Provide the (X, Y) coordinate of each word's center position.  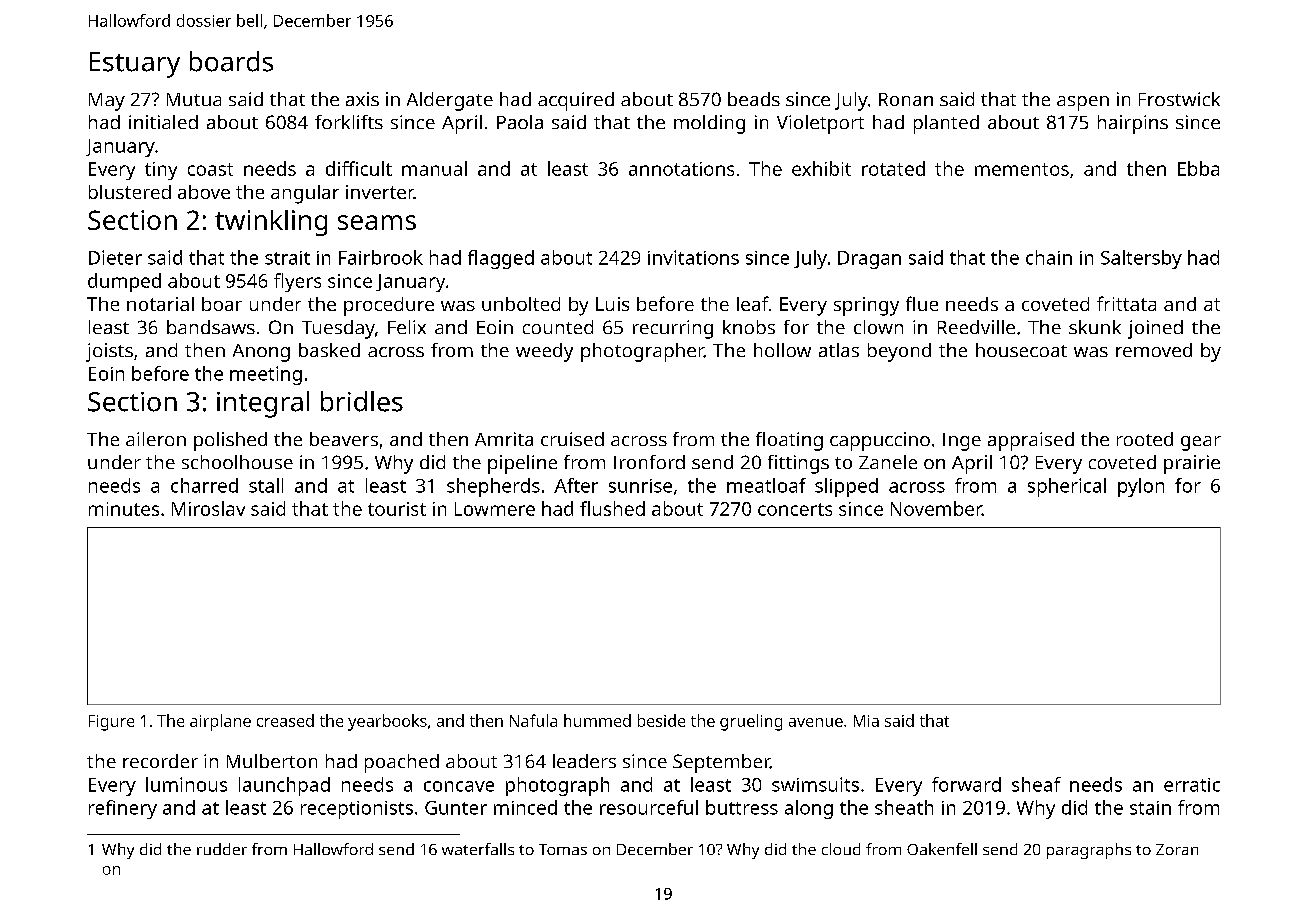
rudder (222, 849)
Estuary (135, 65)
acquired (576, 101)
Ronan (906, 99)
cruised (572, 439)
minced (525, 807)
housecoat (1021, 350)
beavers (344, 439)
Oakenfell (942, 849)
